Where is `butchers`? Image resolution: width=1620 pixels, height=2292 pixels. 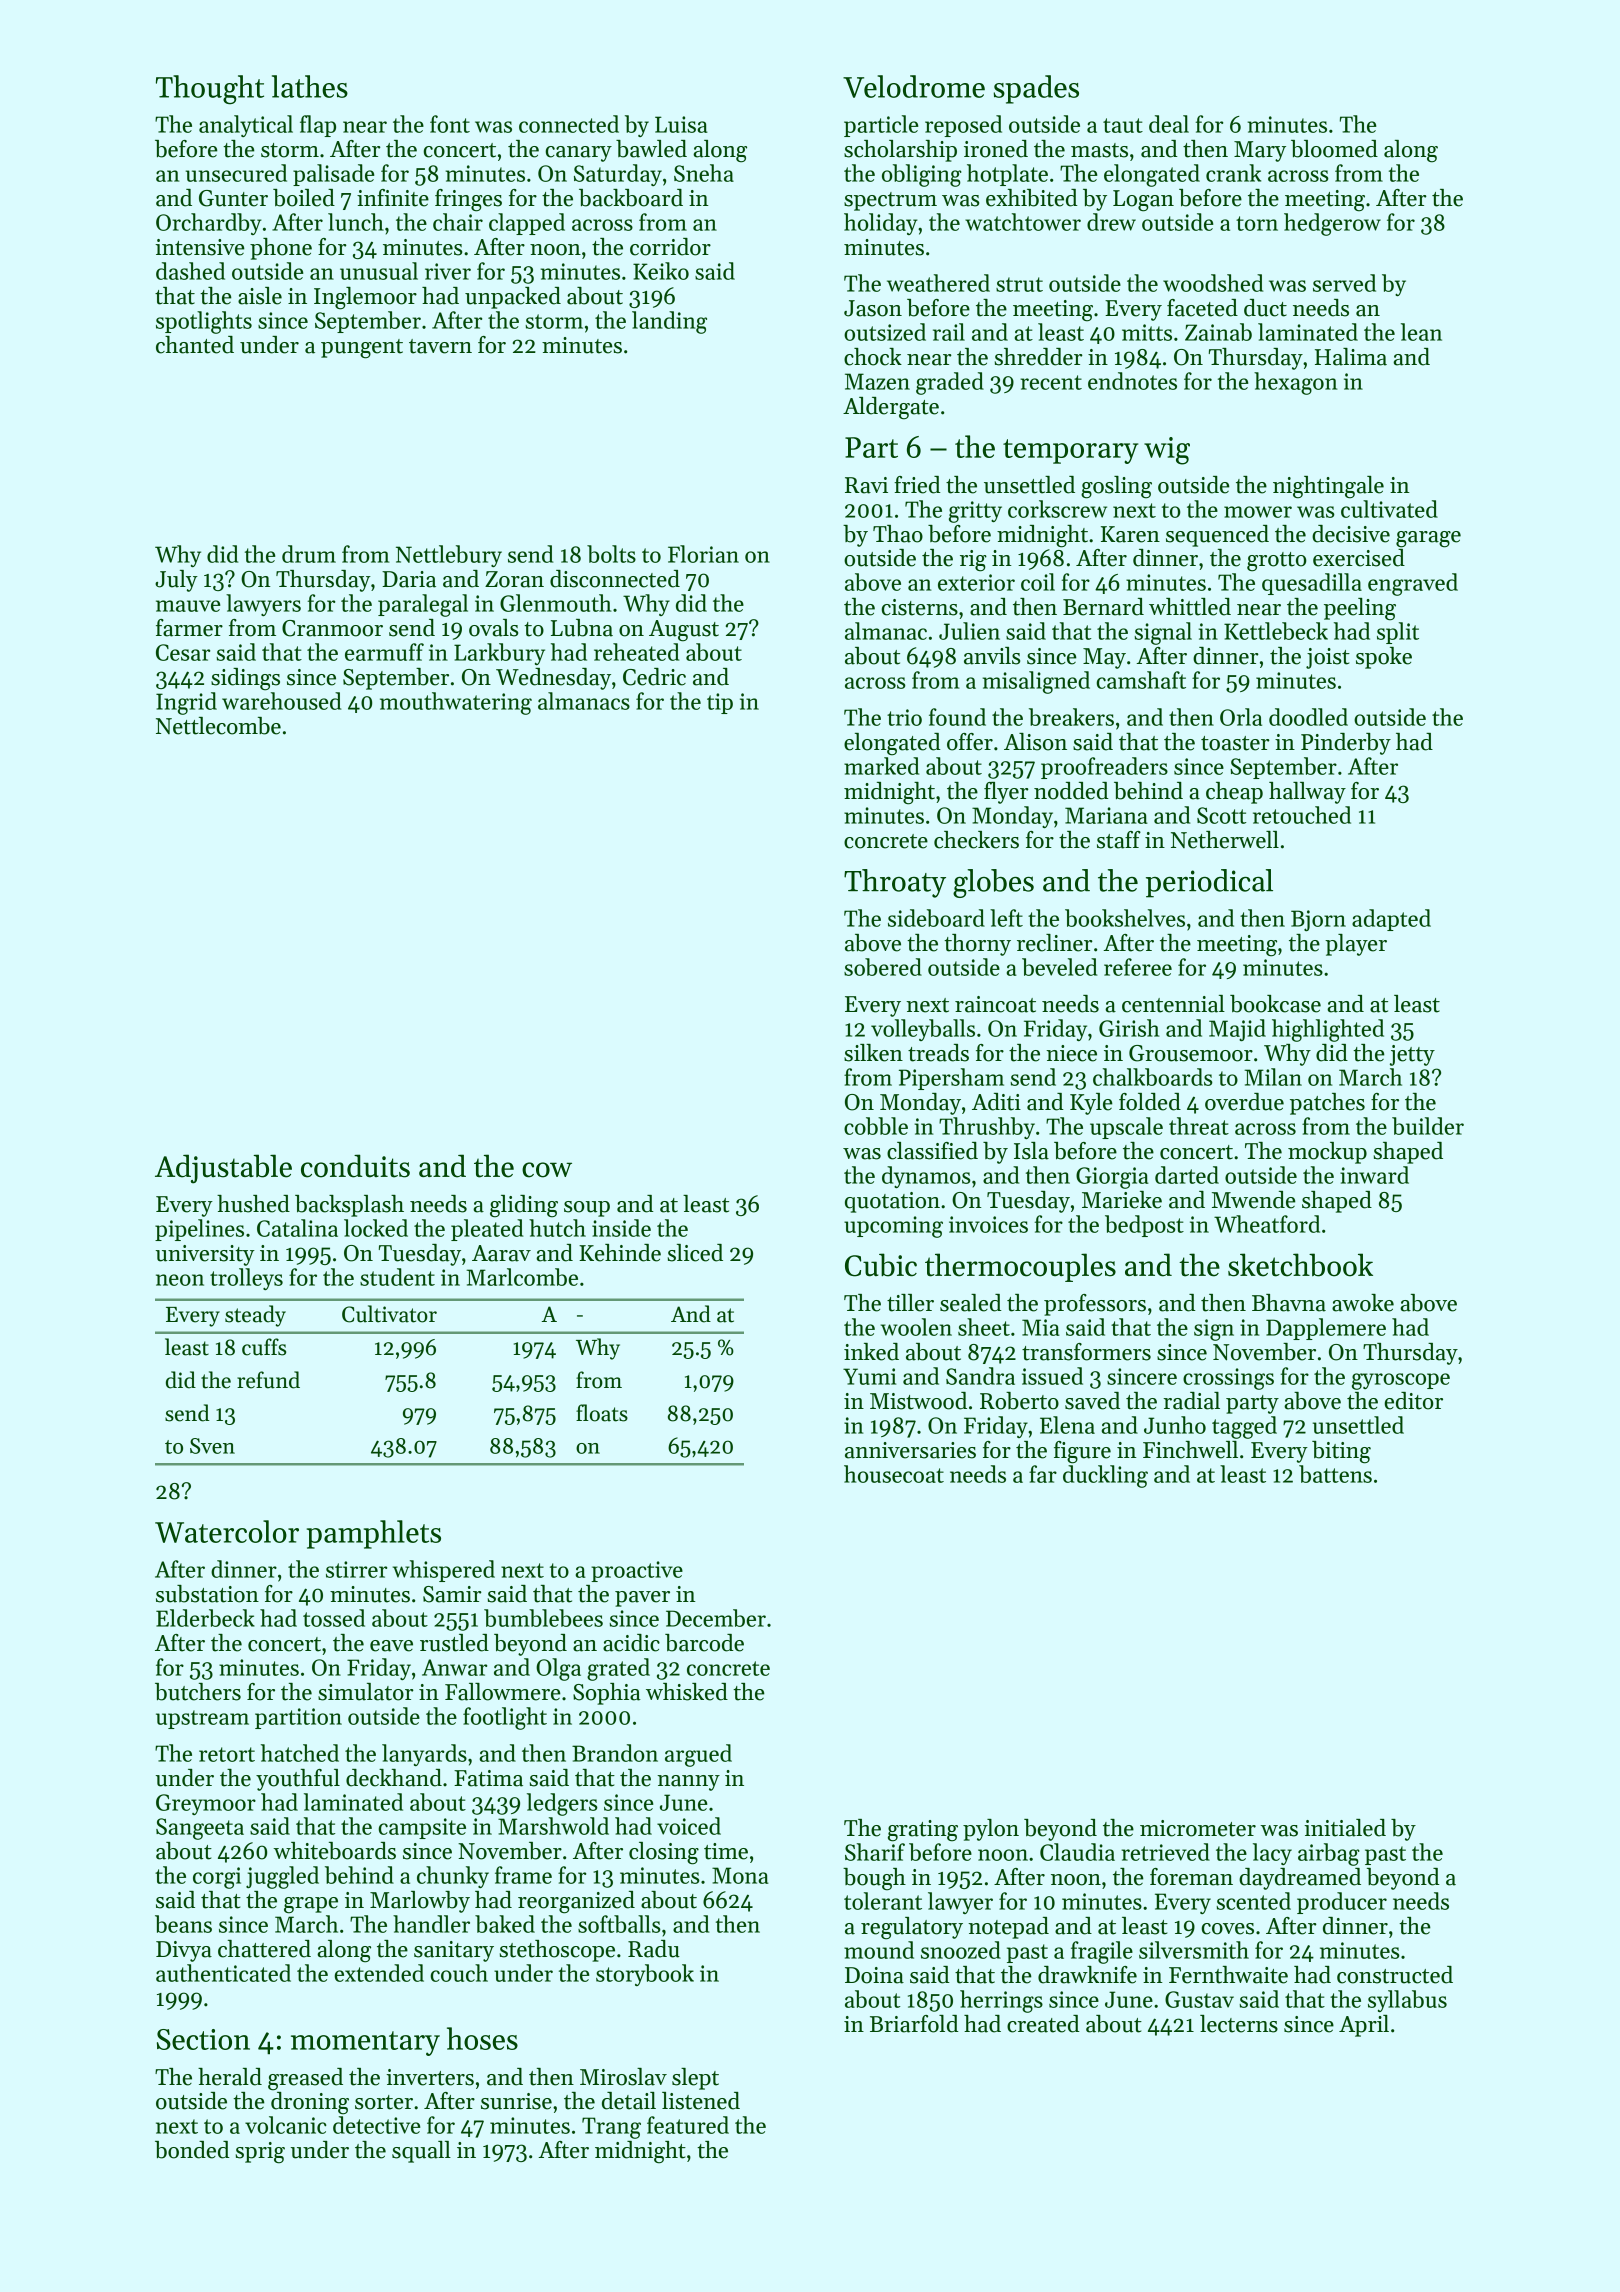 butchers is located at coordinates (198, 1692).
